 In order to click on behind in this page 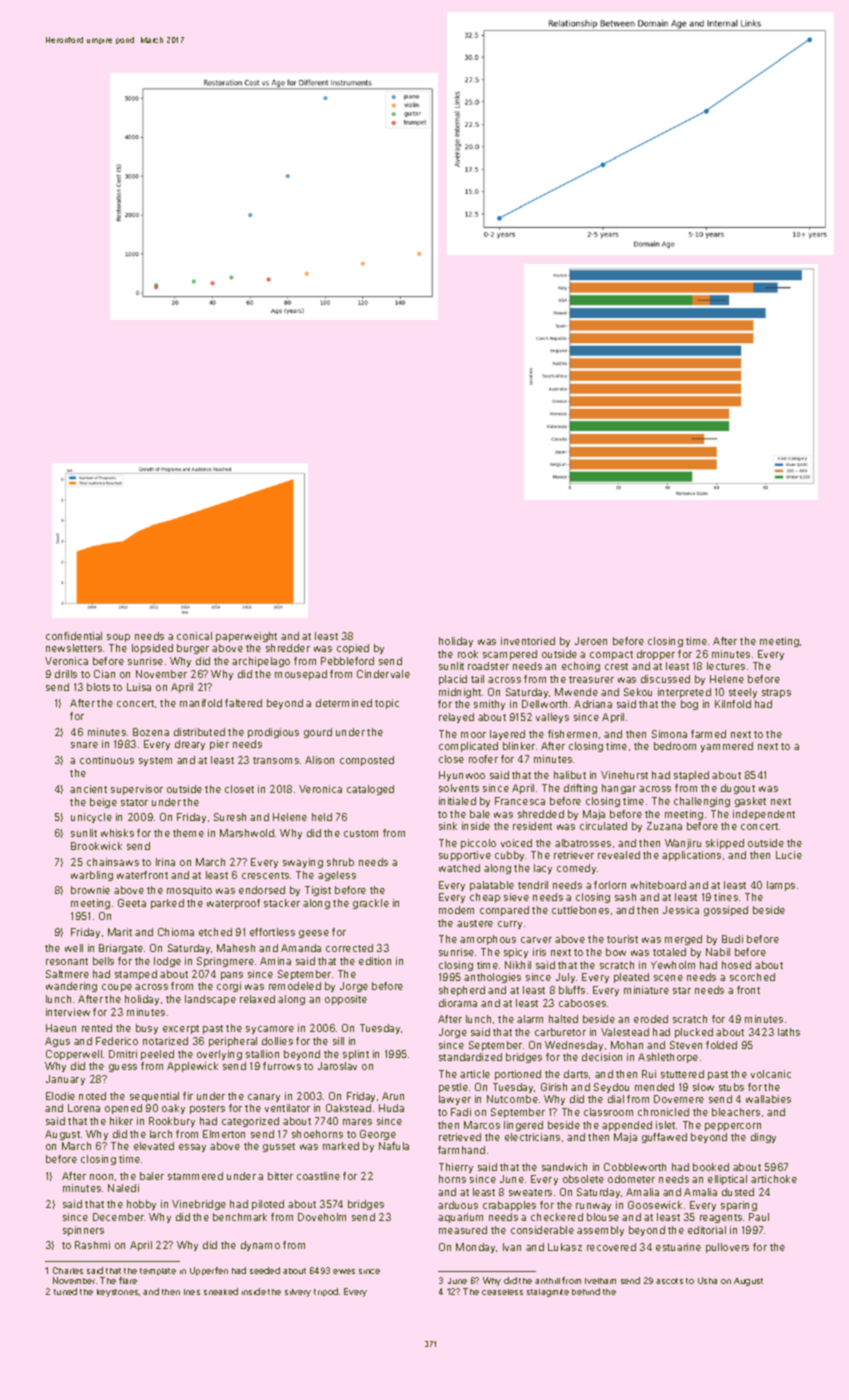, I will do `click(586, 1291)`.
